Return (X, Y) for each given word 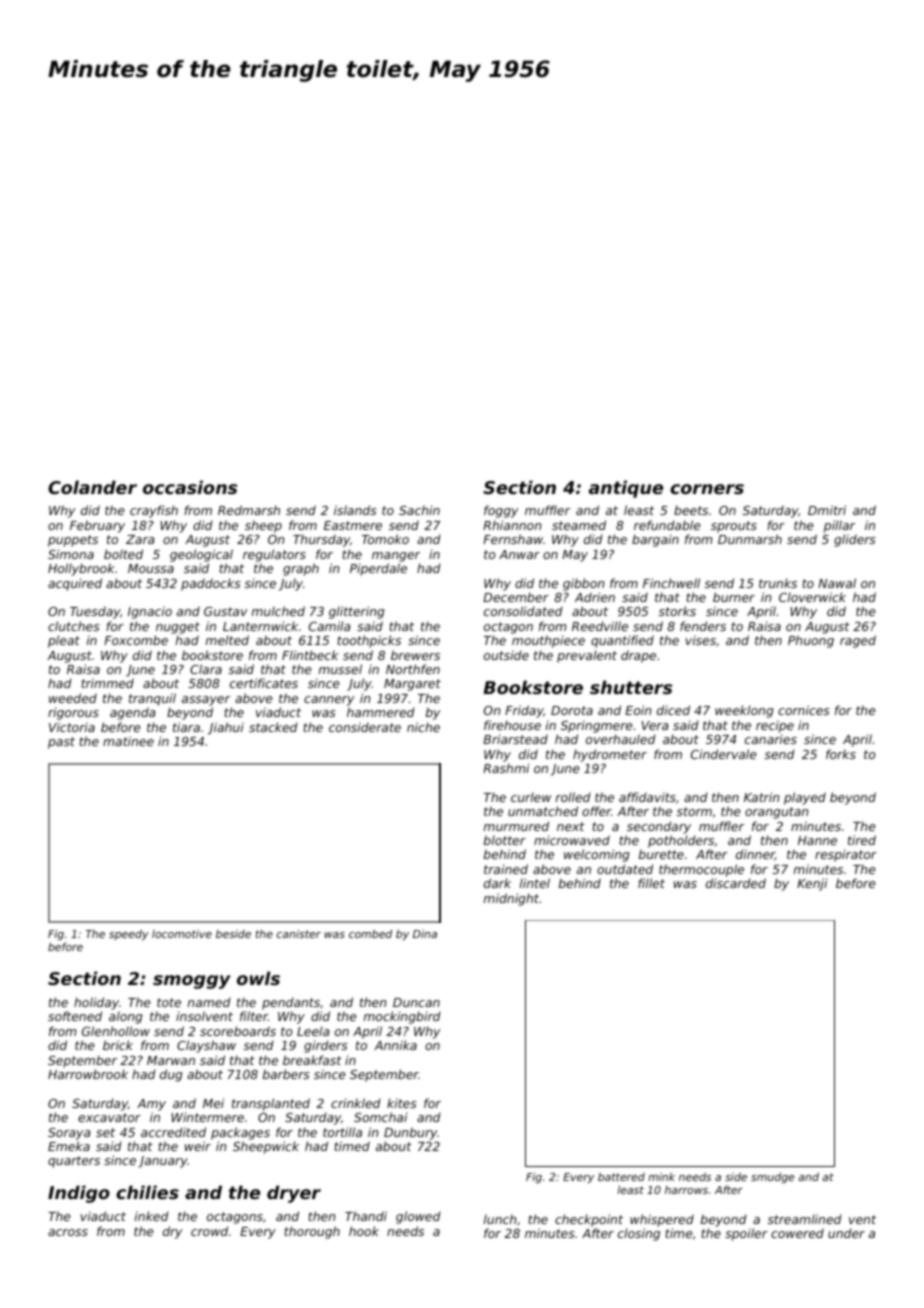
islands (355, 510)
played (805, 798)
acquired (75, 584)
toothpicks (369, 641)
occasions (190, 487)
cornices (804, 710)
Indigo (79, 1194)
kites (402, 1103)
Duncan (416, 1002)
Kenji (812, 884)
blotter (505, 840)
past (61, 743)
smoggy (192, 982)
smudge (772, 1178)
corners (707, 489)
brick (118, 1045)
